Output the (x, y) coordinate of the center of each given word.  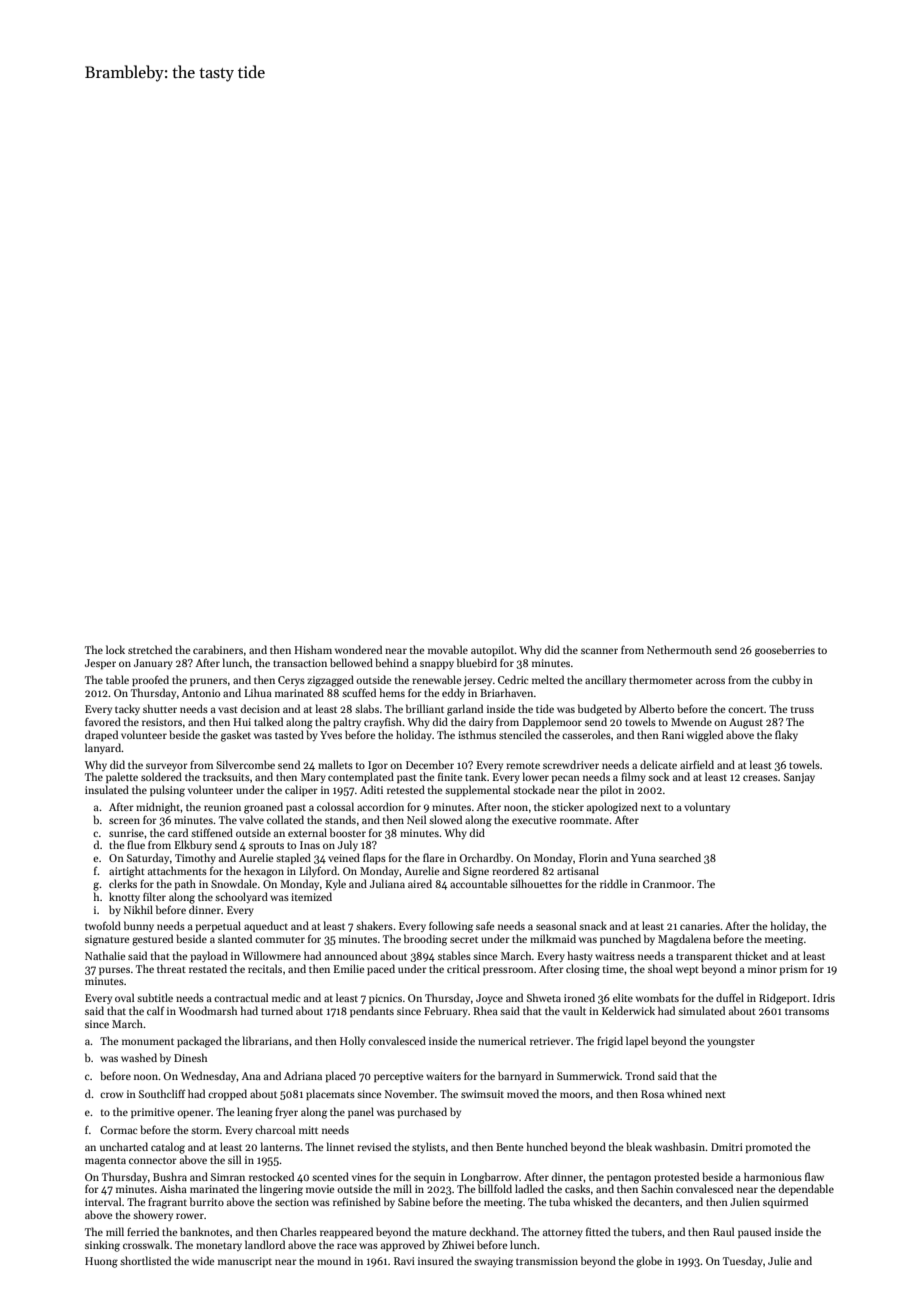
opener (194, 1114)
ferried (143, 1231)
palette (122, 777)
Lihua (258, 692)
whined (684, 1093)
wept (687, 970)
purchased (422, 1112)
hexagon (264, 872)
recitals (265, 968)
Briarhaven (506, 692)
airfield (697, 764)
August (746, 723)
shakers (374, 925)
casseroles (586, 734)
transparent (704, 957)
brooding (425, 940)
